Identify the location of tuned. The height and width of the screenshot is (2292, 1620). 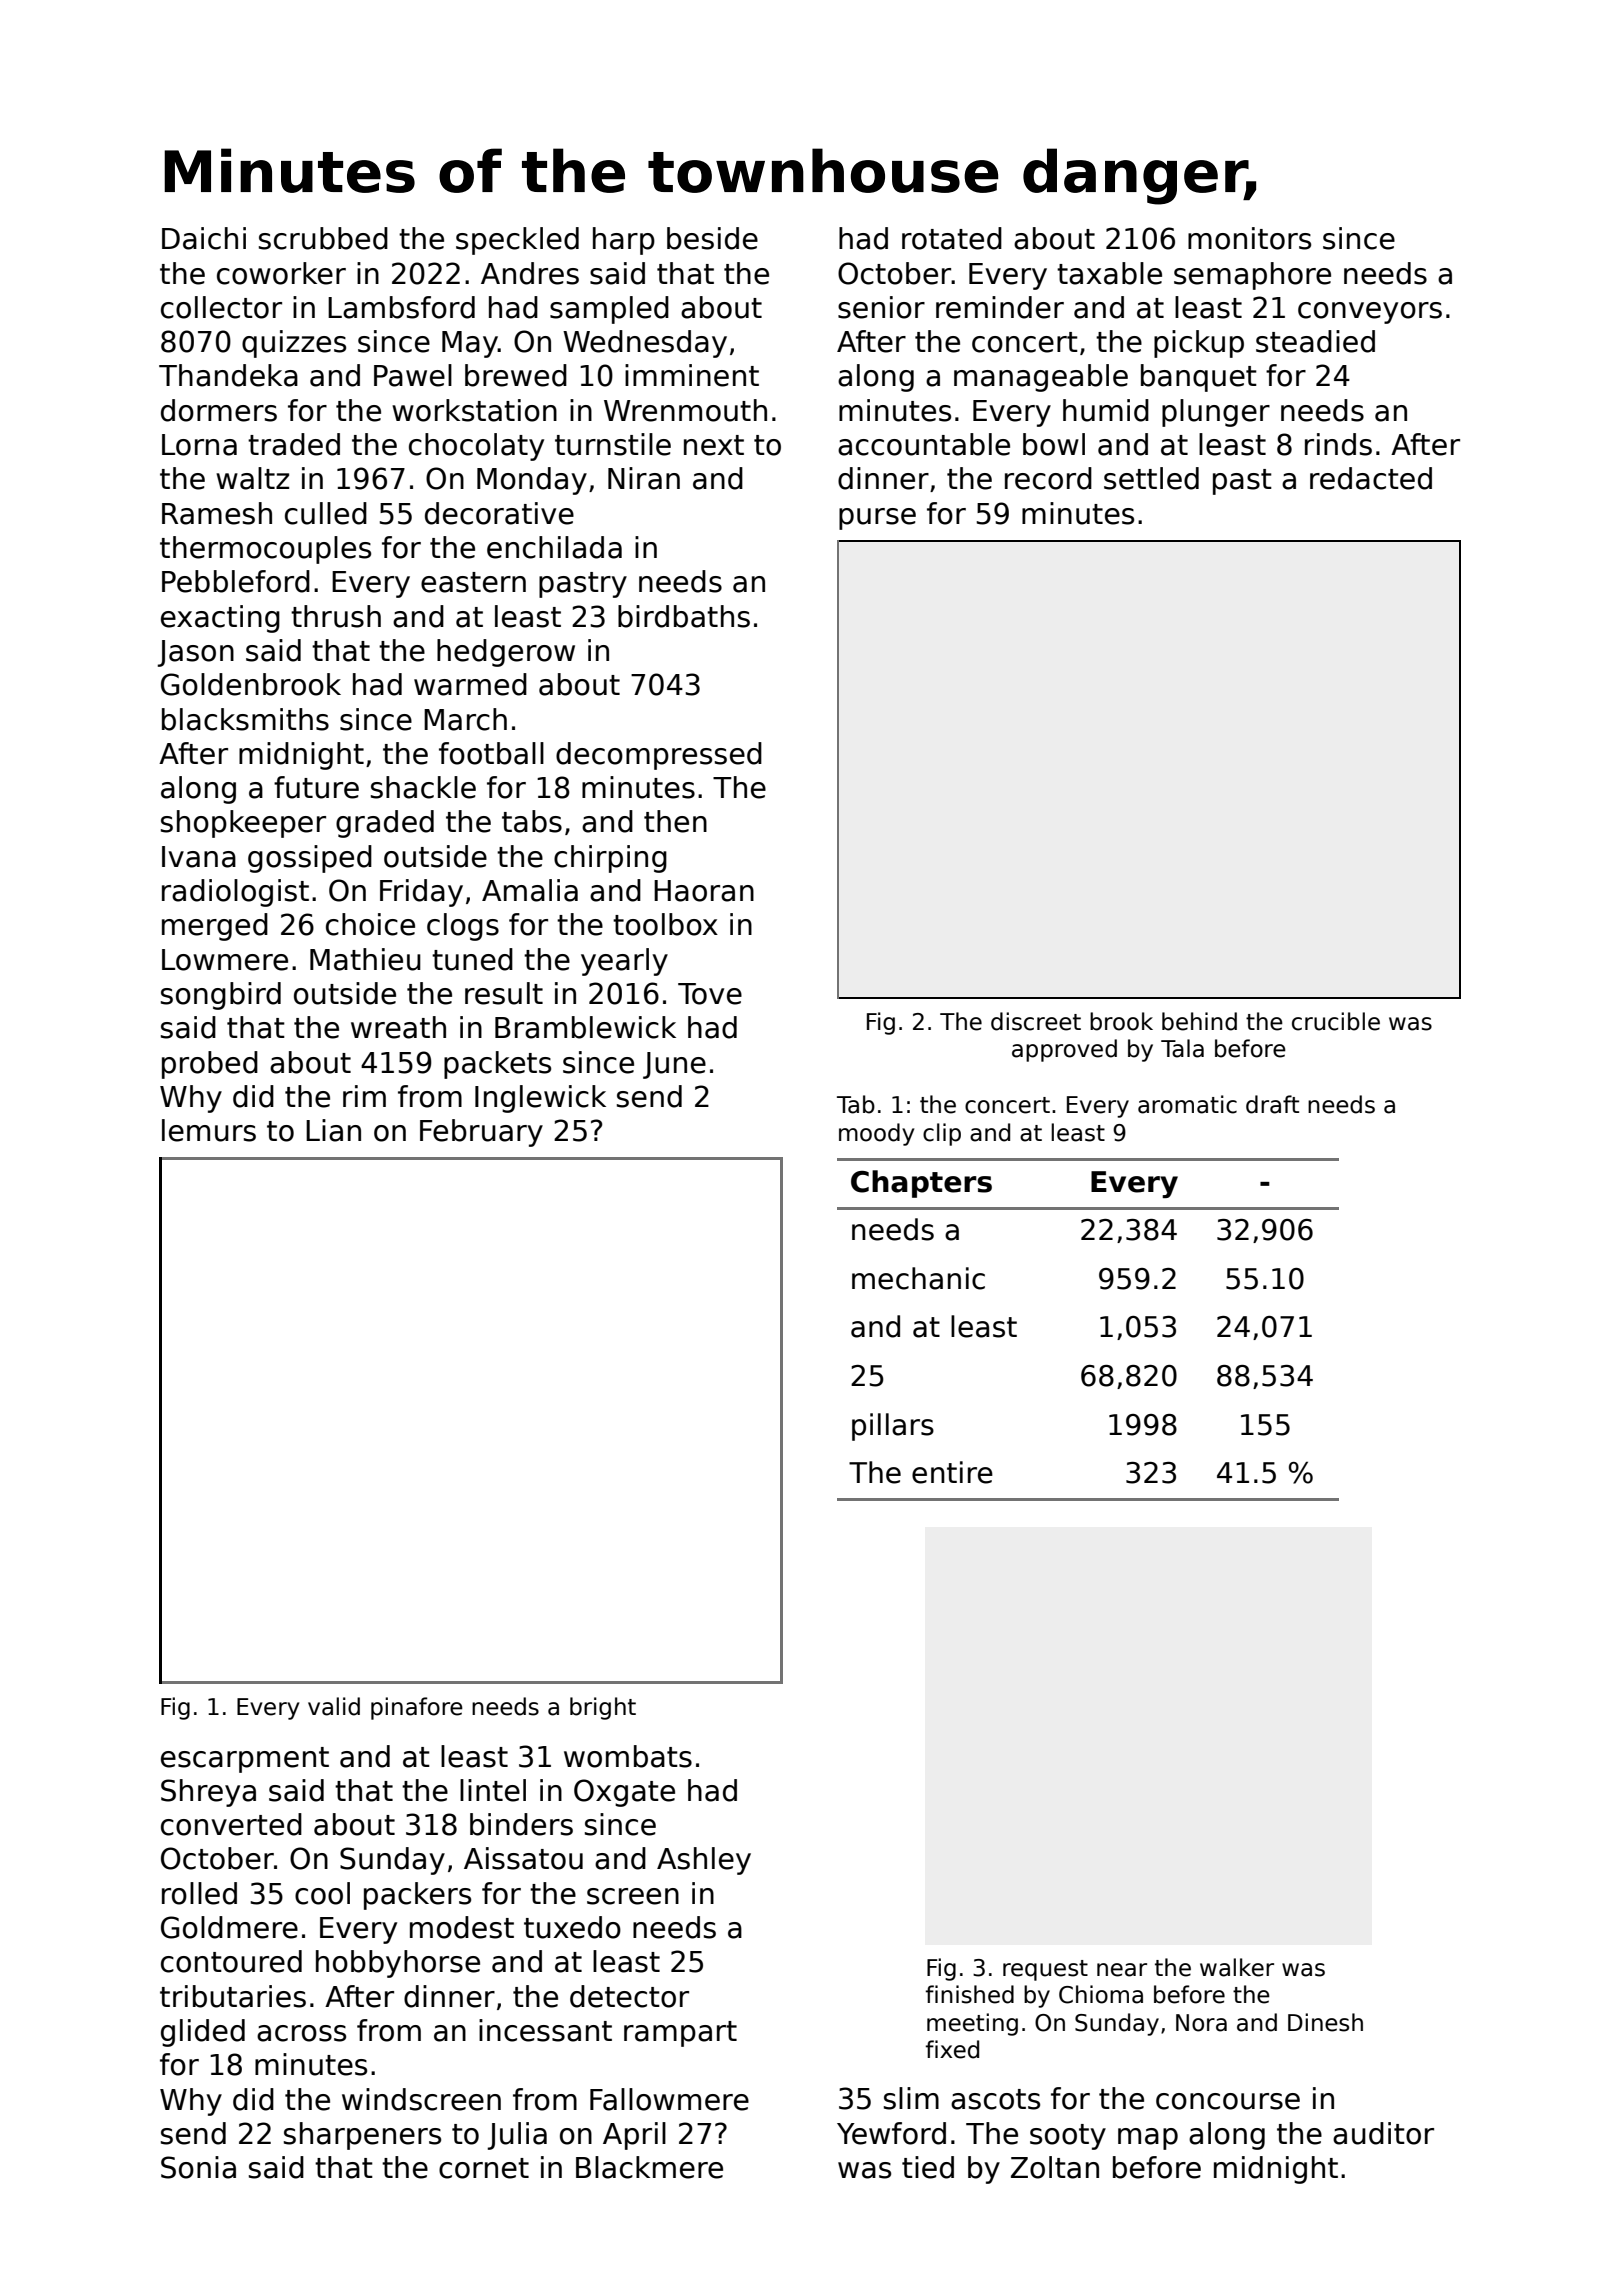
(472, 959).
